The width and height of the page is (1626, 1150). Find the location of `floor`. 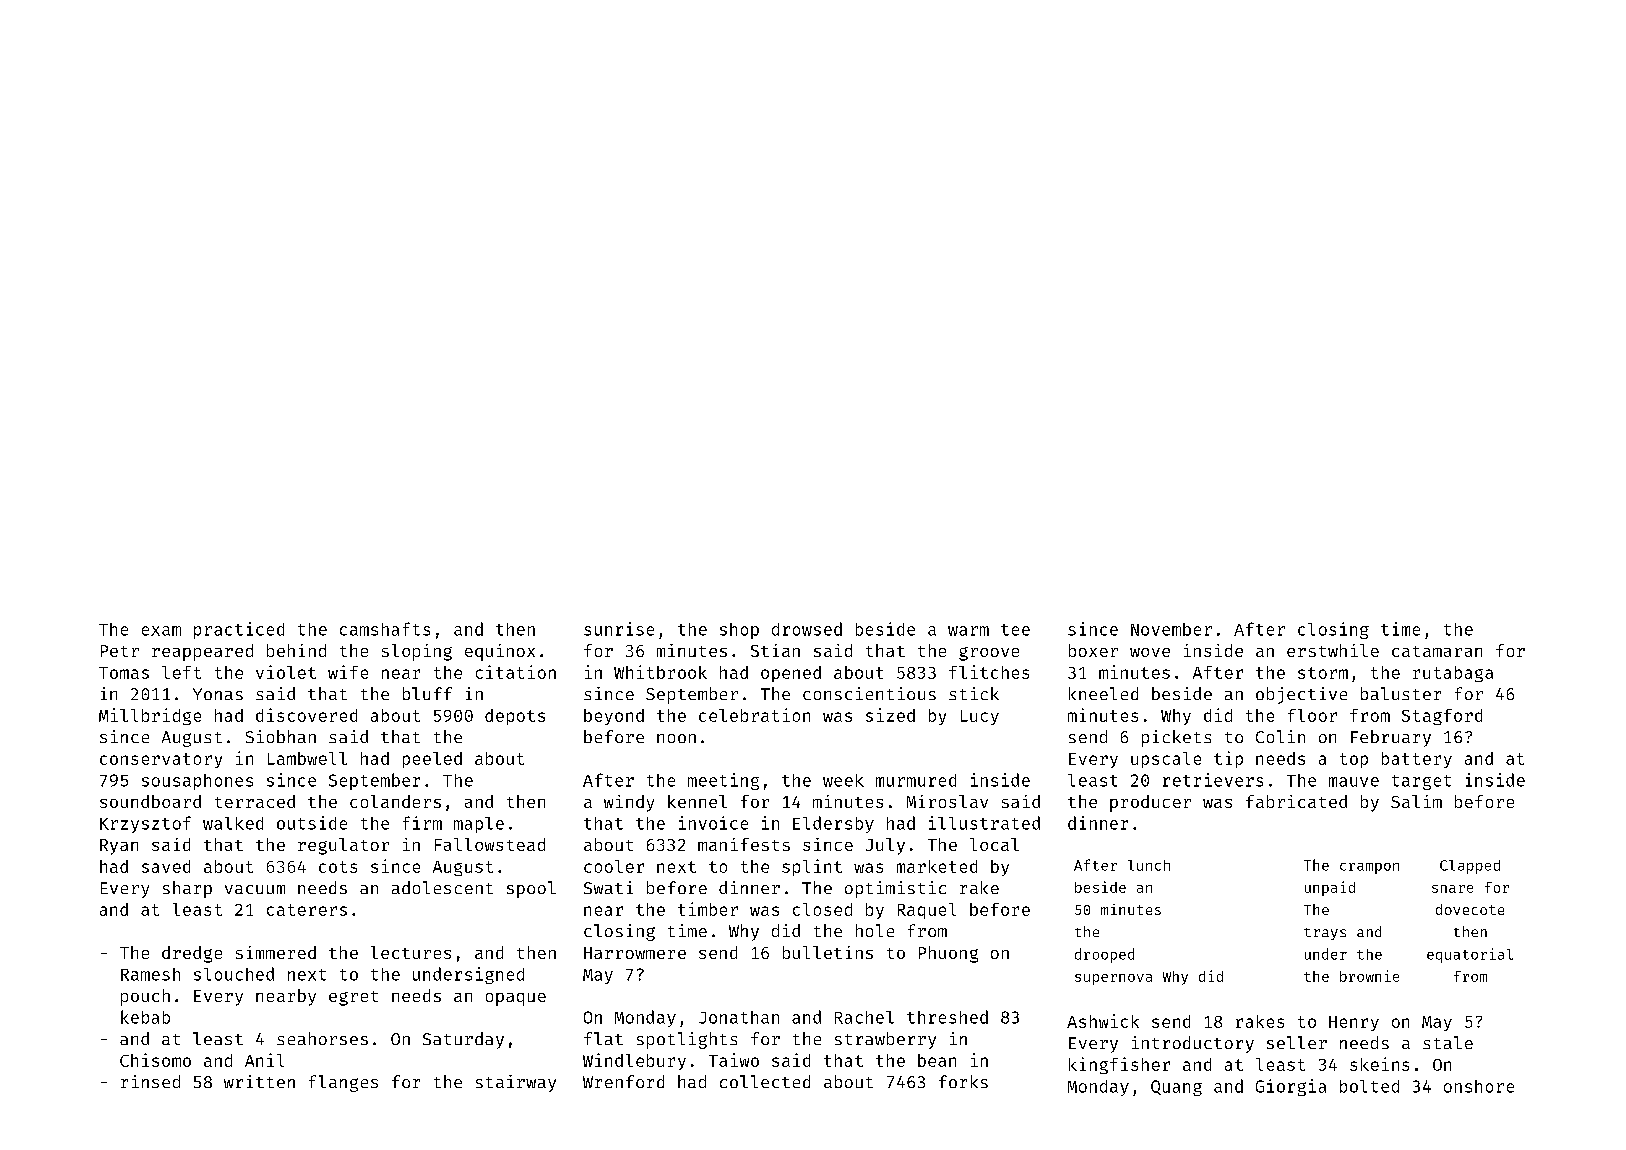

floor is located at coordinates (1312, 715).
